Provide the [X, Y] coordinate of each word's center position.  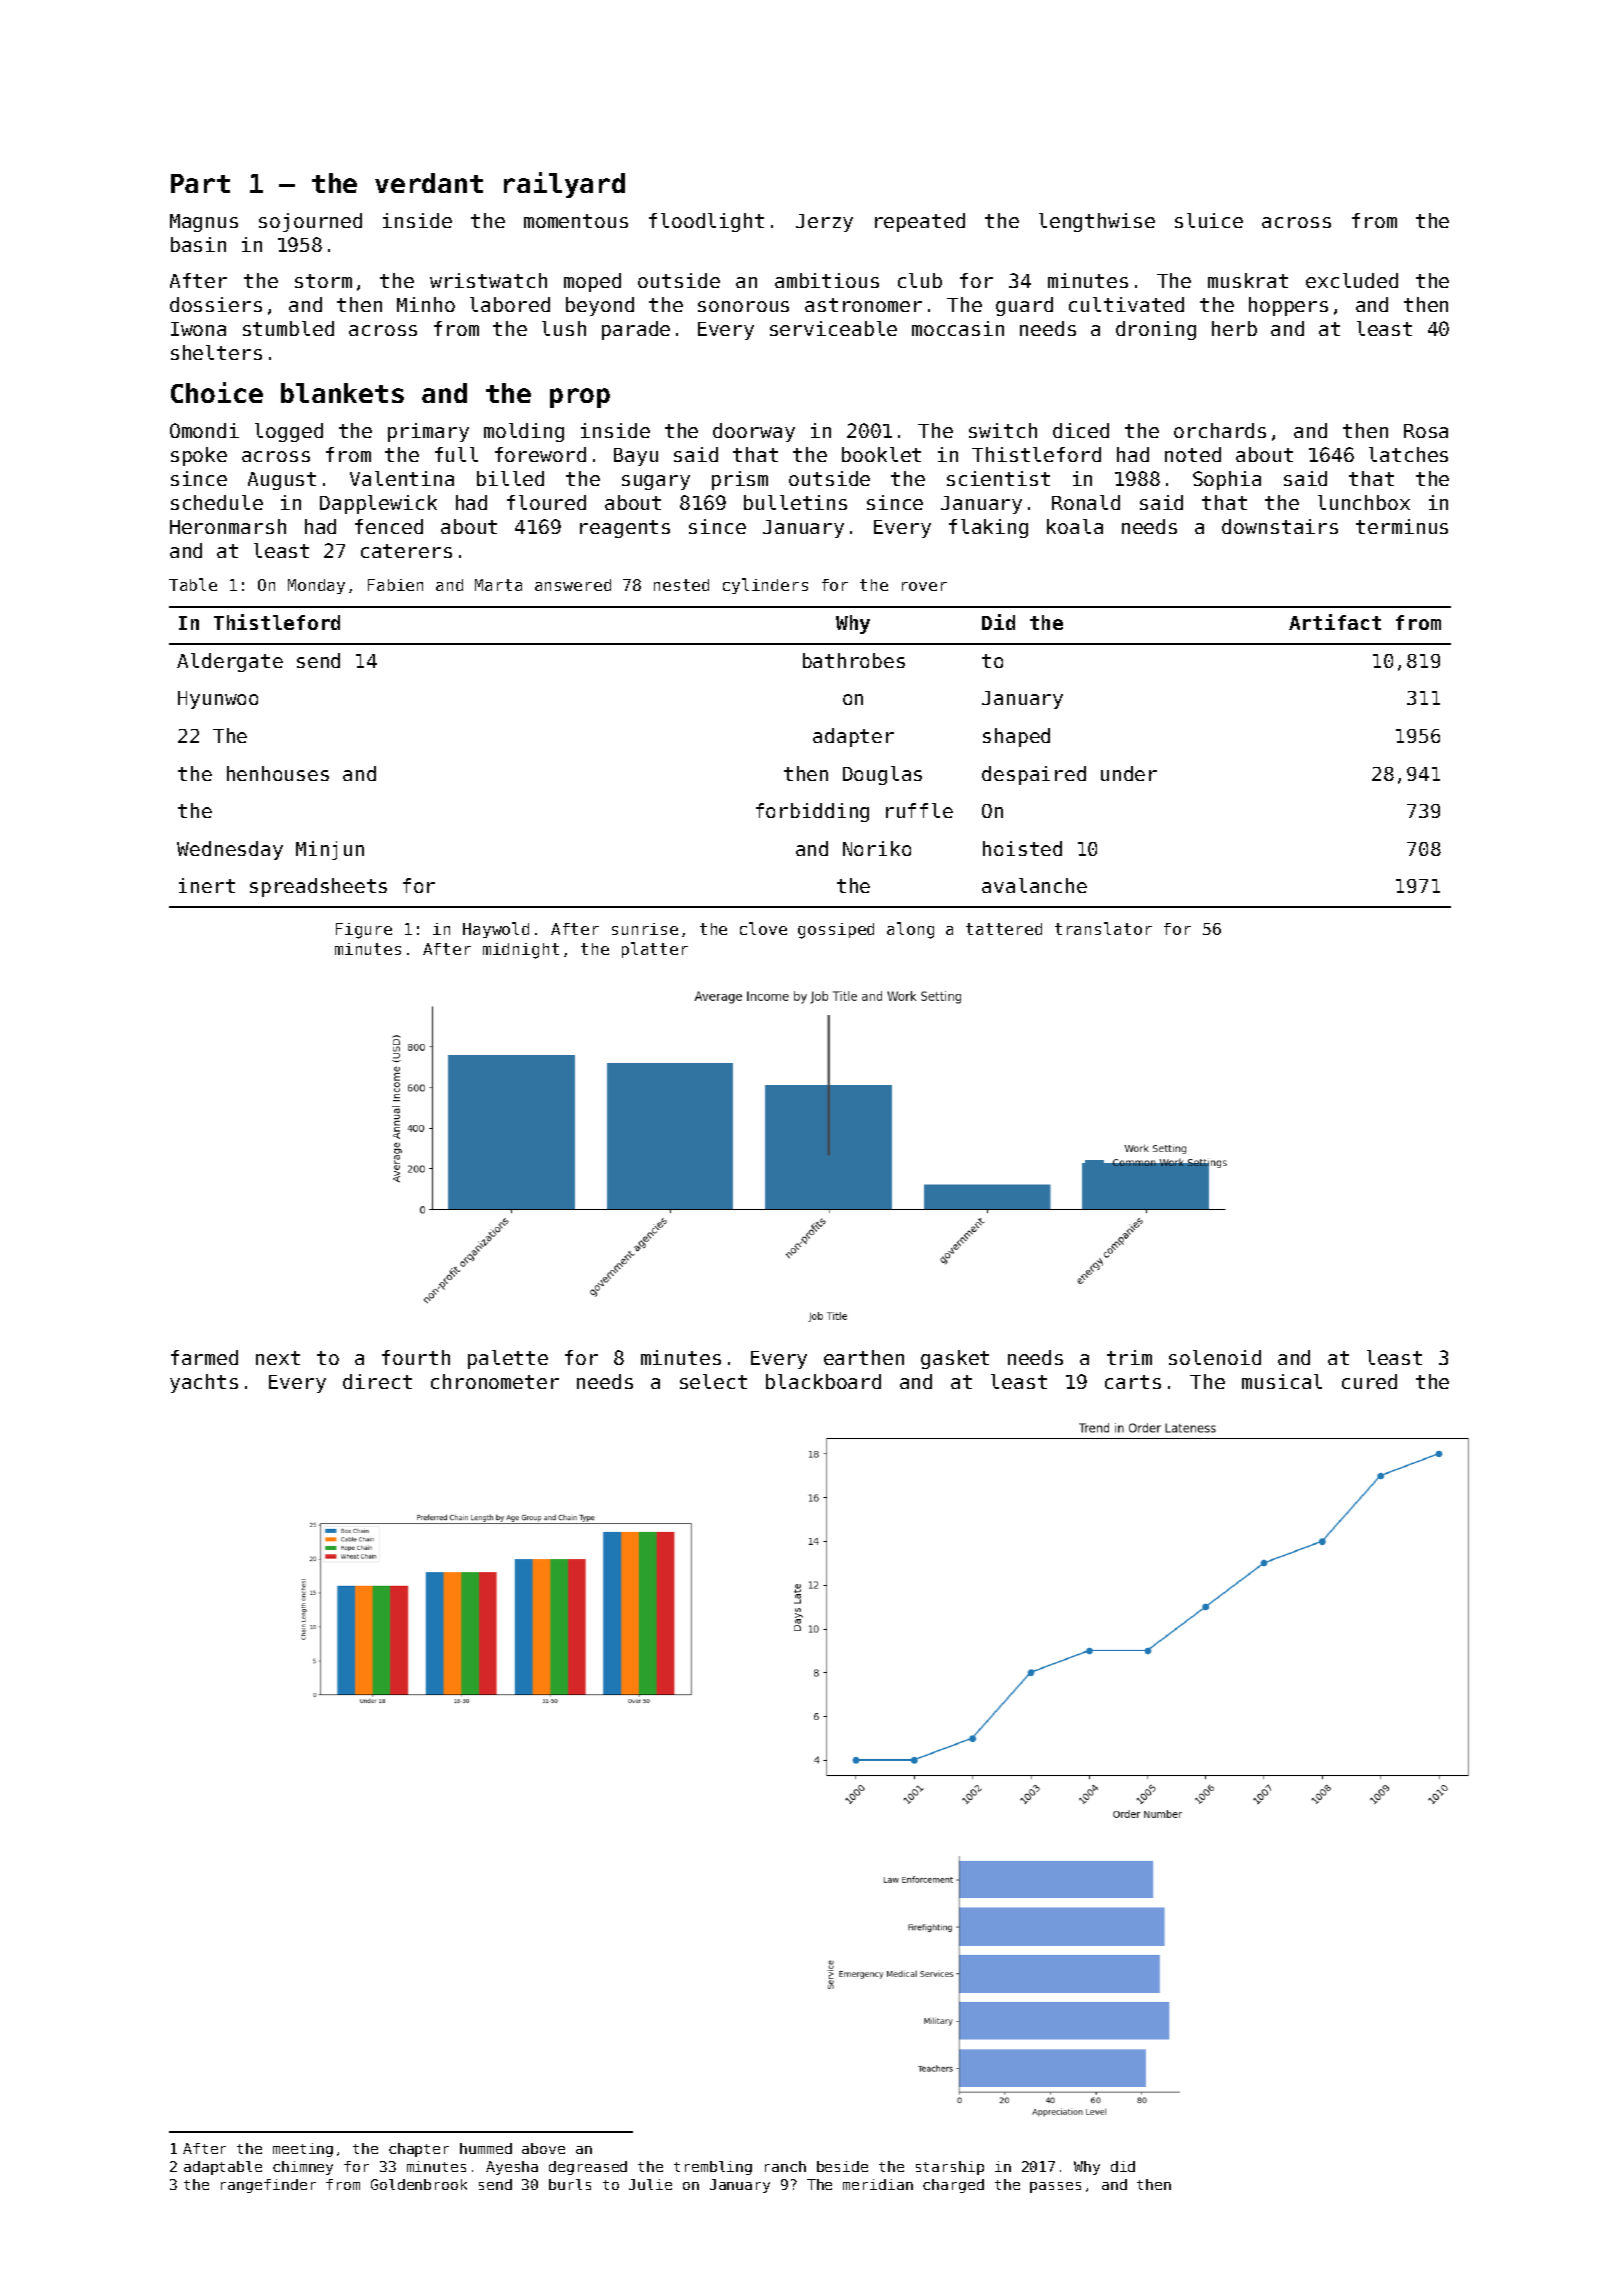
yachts [204, 1383]
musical [1282, 1381]
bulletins [795, 502]
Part [200, 183]
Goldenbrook [419, 2184]
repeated [920, 222]
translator [1103, 928]
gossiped [836, 931]
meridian [878, 2184]
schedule [217, 502]
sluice [1209, 220]
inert [207, 885]
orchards [1220, 430]
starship [950, 2168]
